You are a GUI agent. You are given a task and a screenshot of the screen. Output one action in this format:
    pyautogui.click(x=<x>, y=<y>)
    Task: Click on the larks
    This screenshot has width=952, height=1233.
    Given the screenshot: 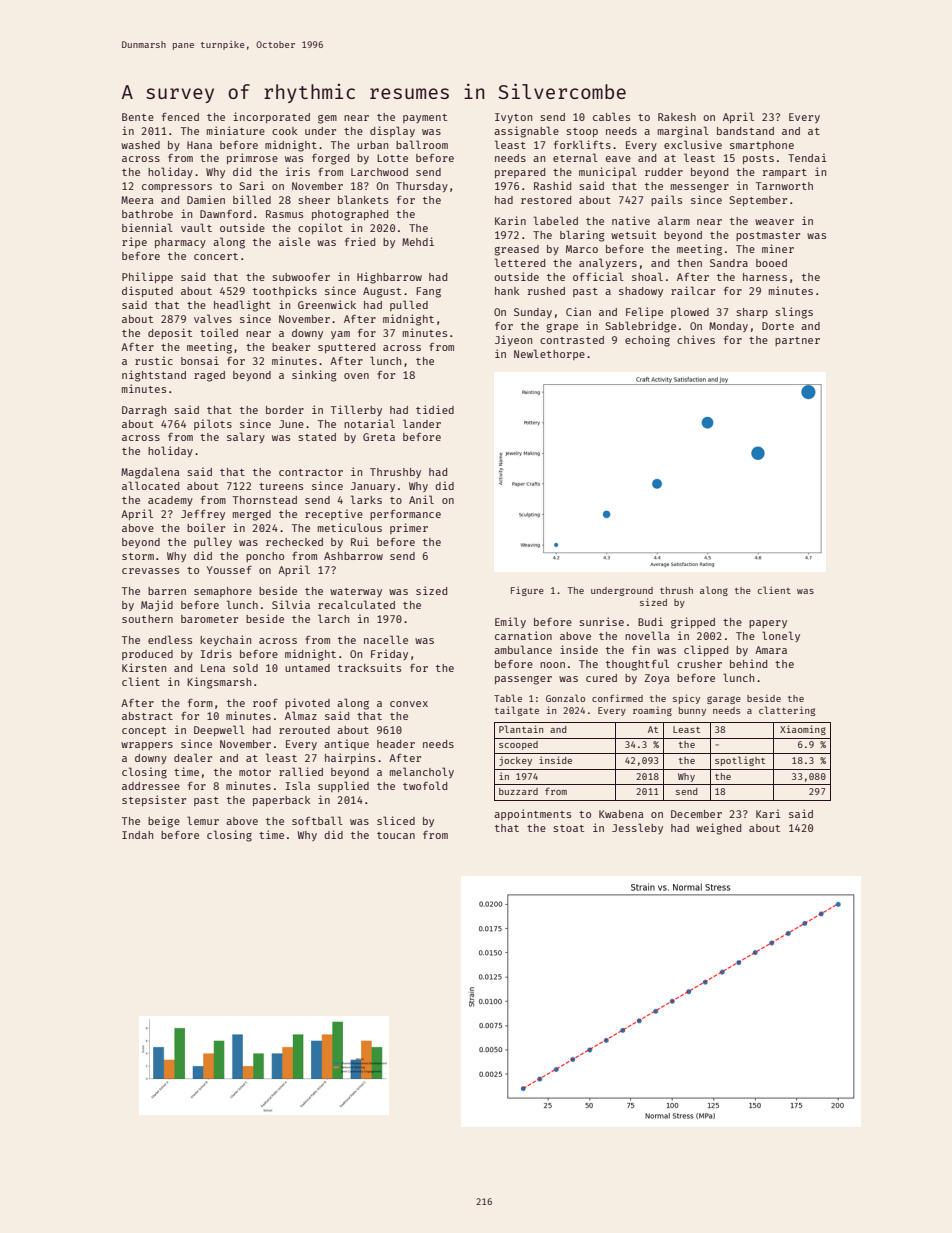 What is the action you would take?
    pyautogui.click(x=366, y=499)
